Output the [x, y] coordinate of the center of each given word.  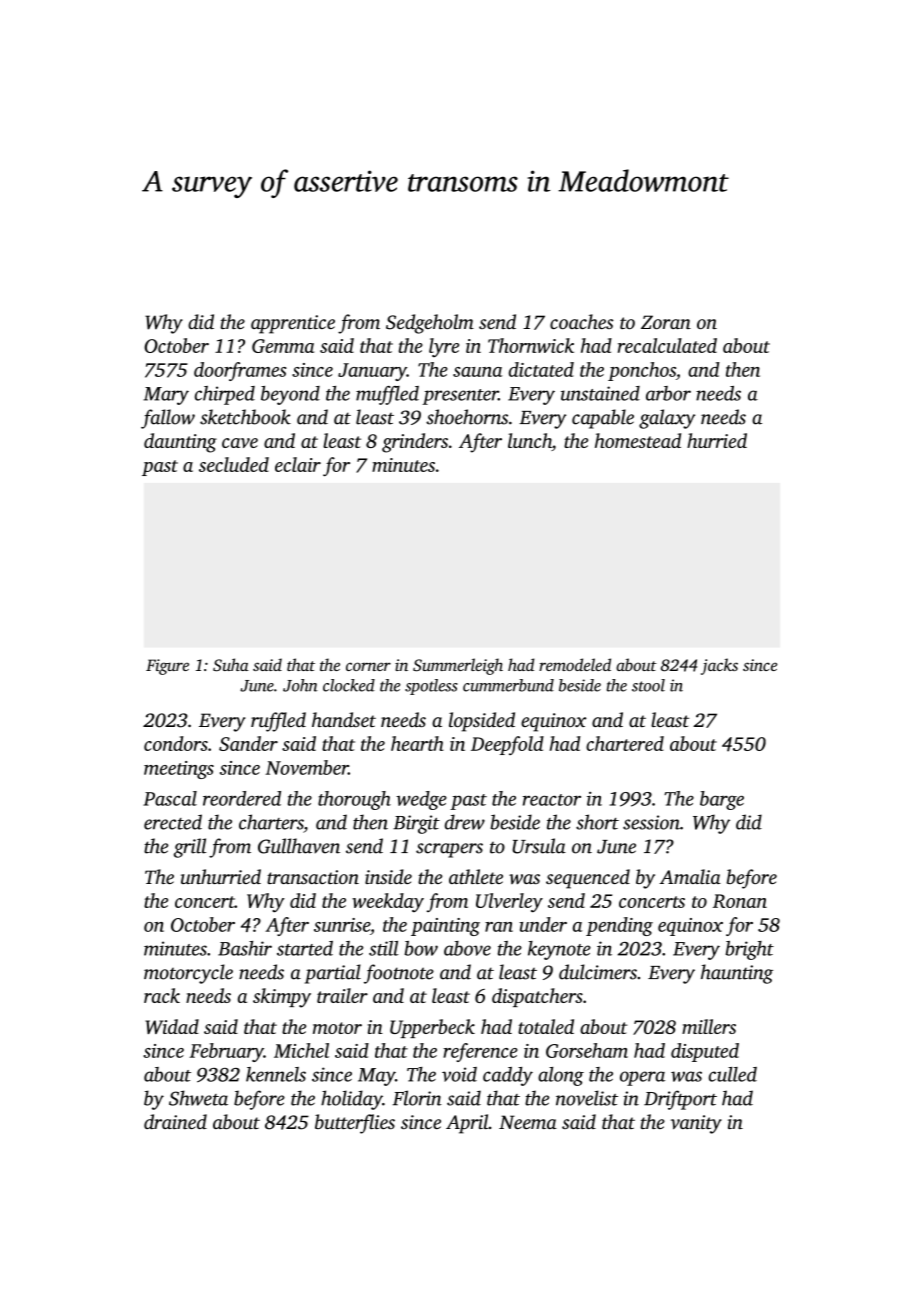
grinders [415, 443]
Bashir [245, 948]
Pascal [170, 798]
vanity [696, 1124]
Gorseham [587, 1050]
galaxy [667, 419]
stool [648, 685]
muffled [387, 395]
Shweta [198, 1098]
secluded [234, 464]
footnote [399, 974]
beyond [290, 395]
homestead [638, 440]
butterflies [355, 1124]
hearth [417, 743]
